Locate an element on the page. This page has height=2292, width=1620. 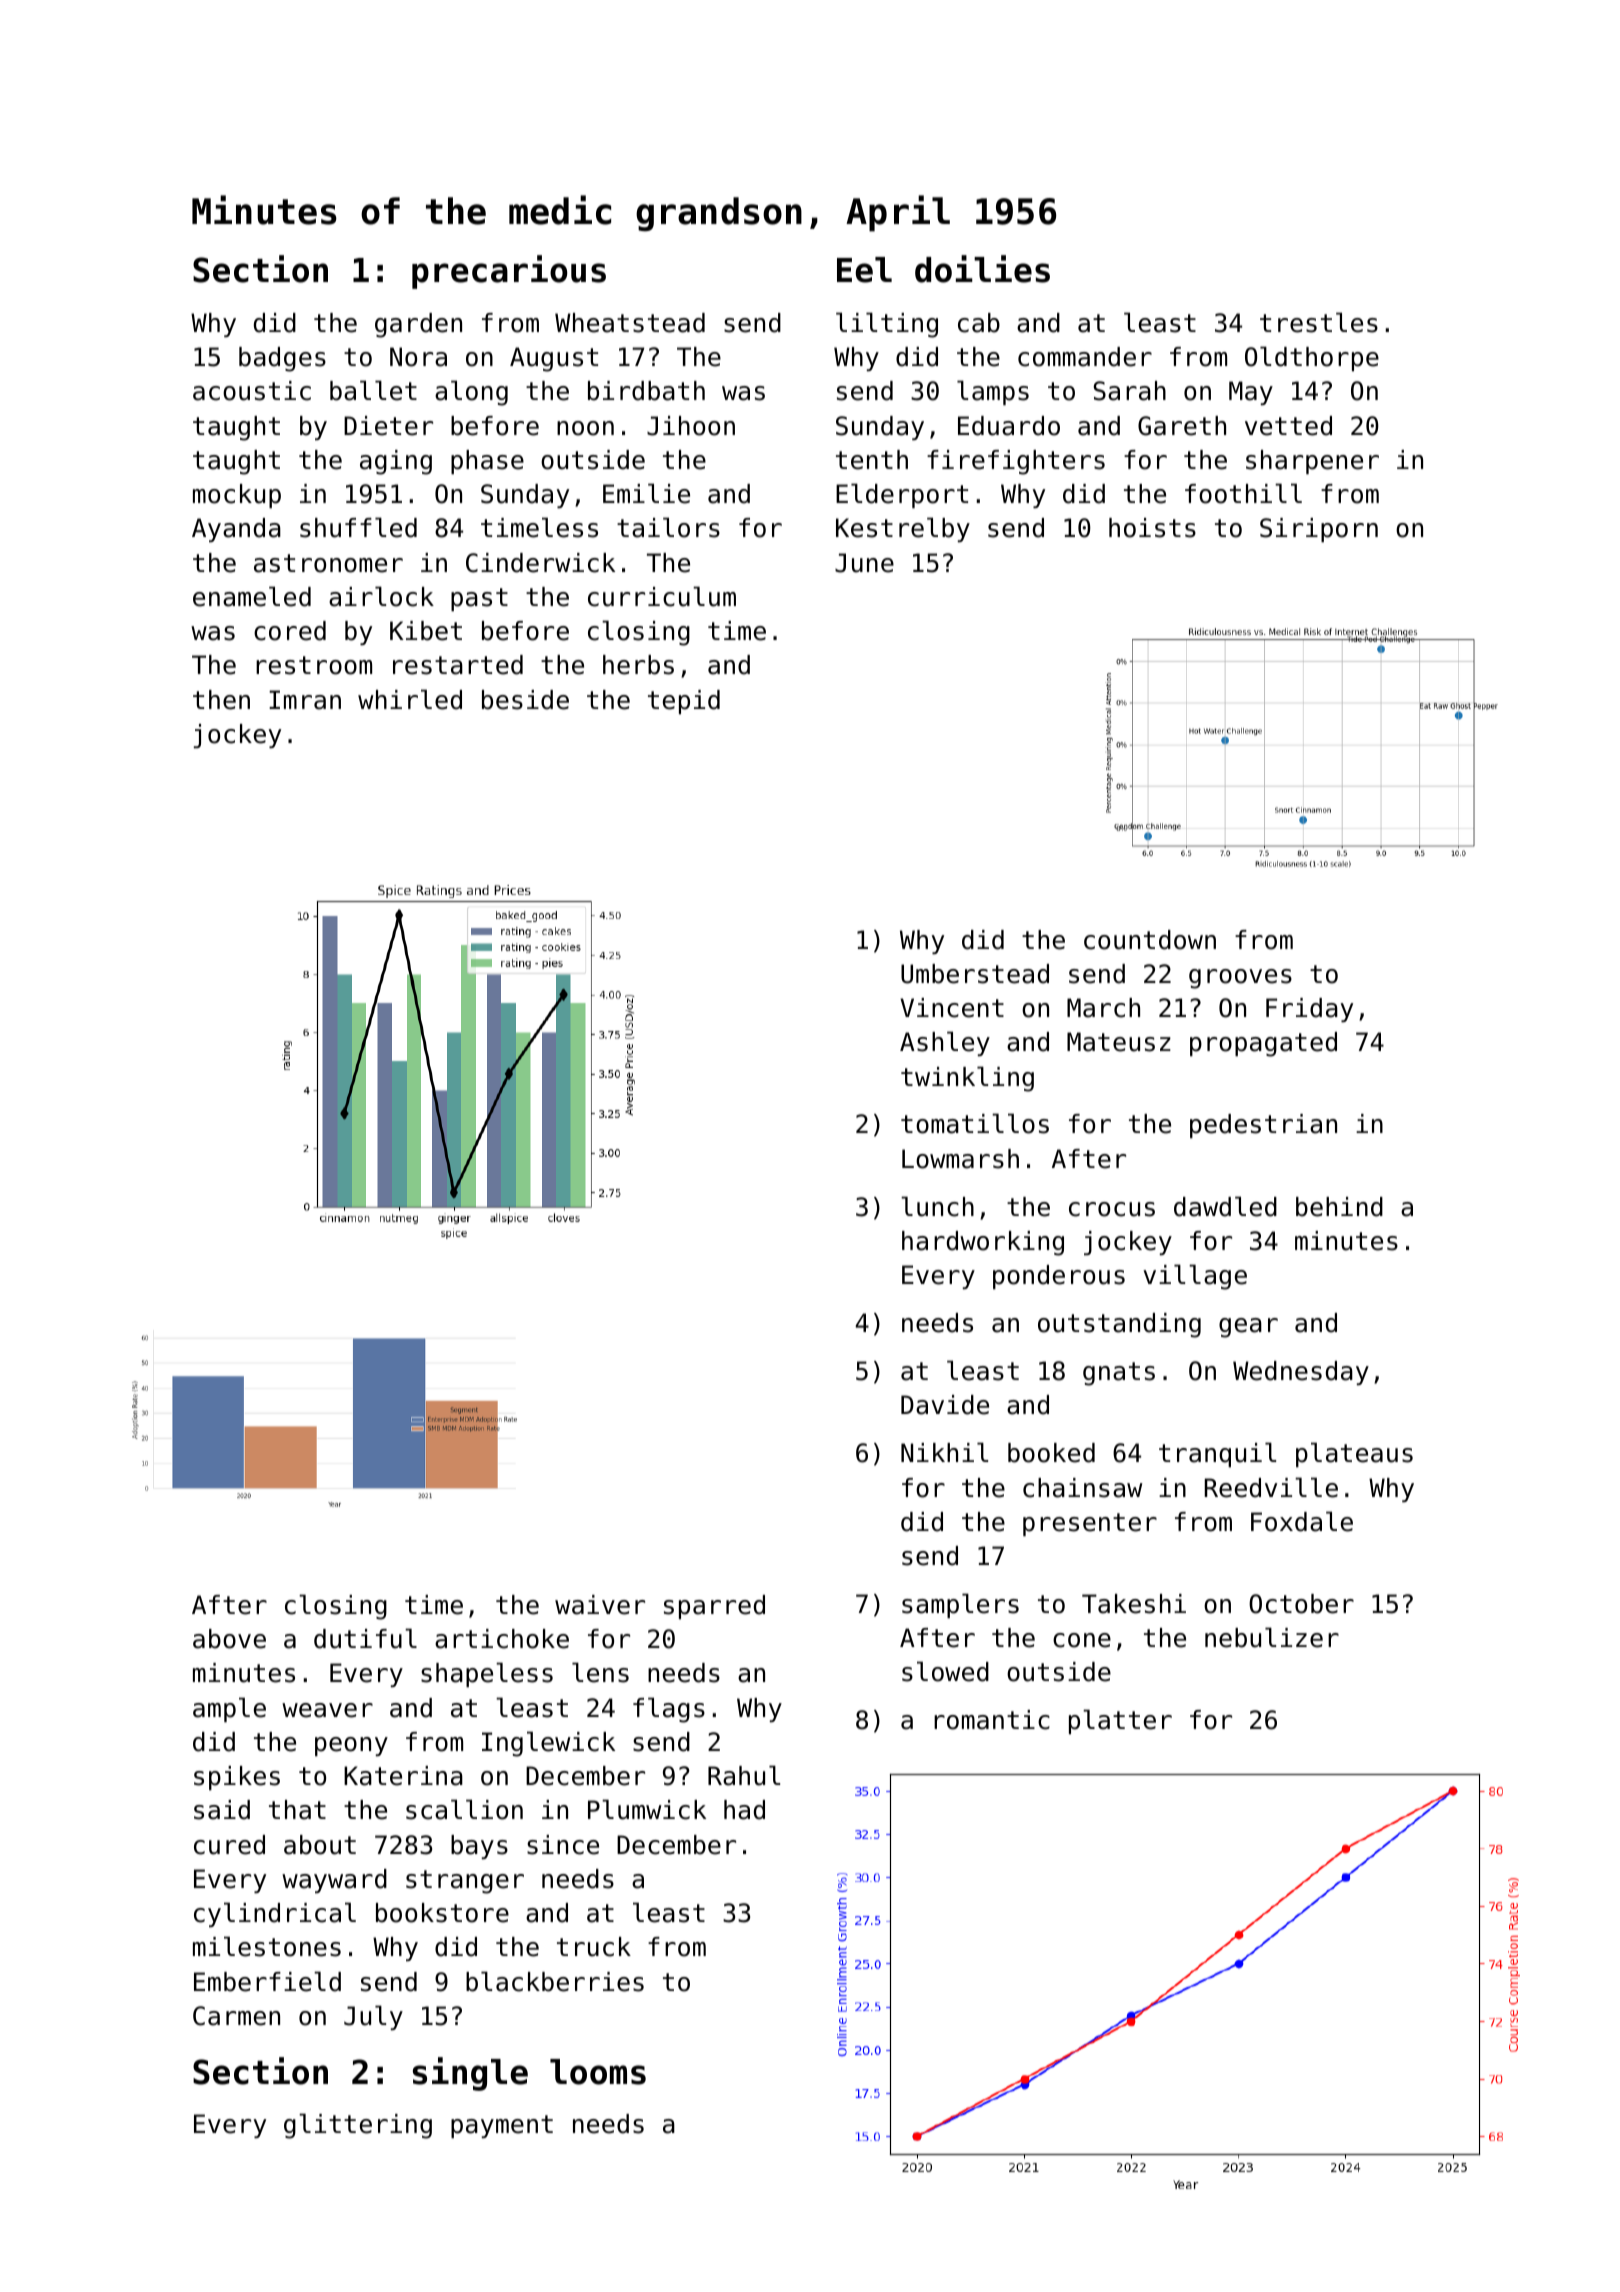
dawdled is located at coordinates (1225, 1206).
